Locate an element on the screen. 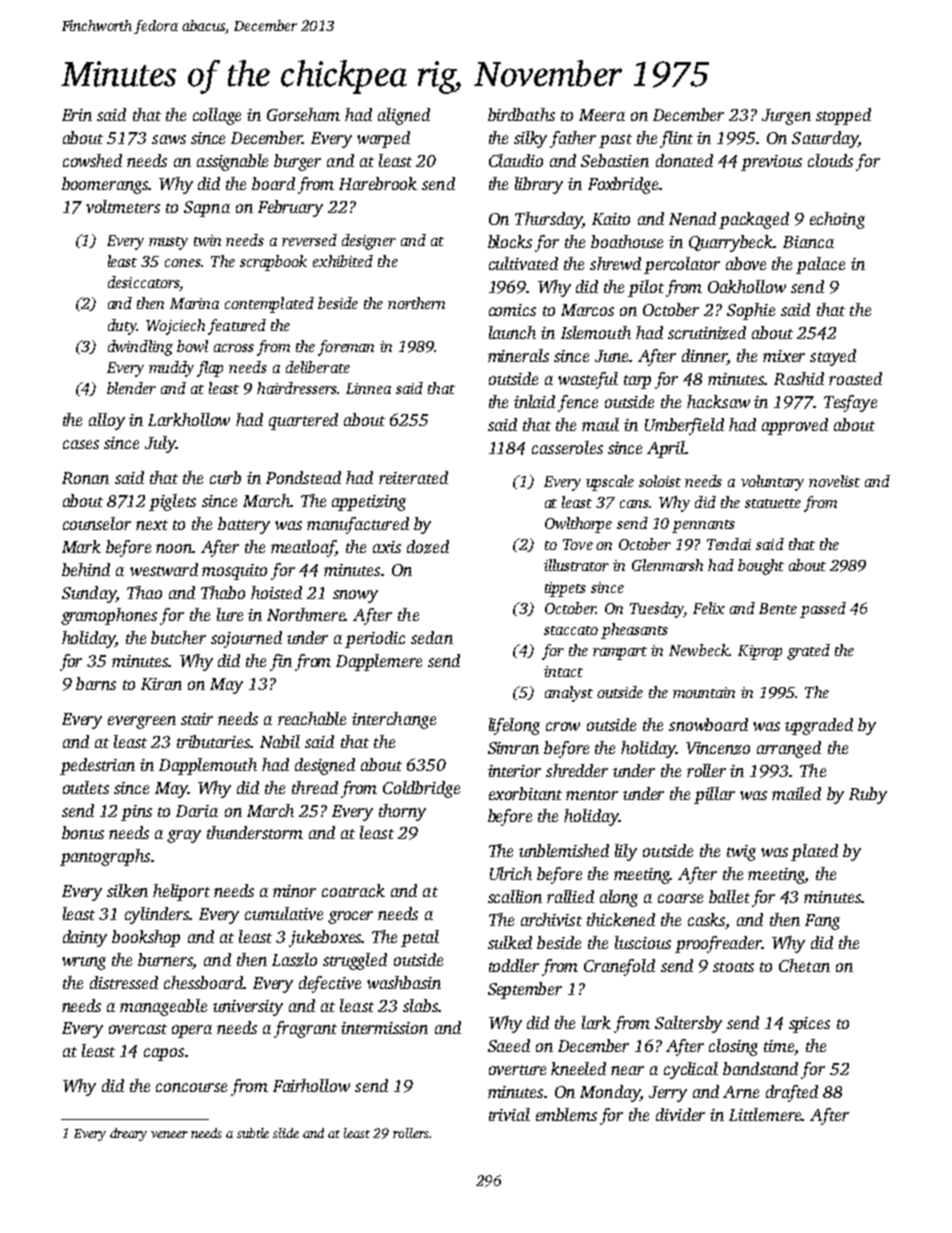 The width and height of the screenshot is (952, 1233). July is located at coordinates (160, 444).
